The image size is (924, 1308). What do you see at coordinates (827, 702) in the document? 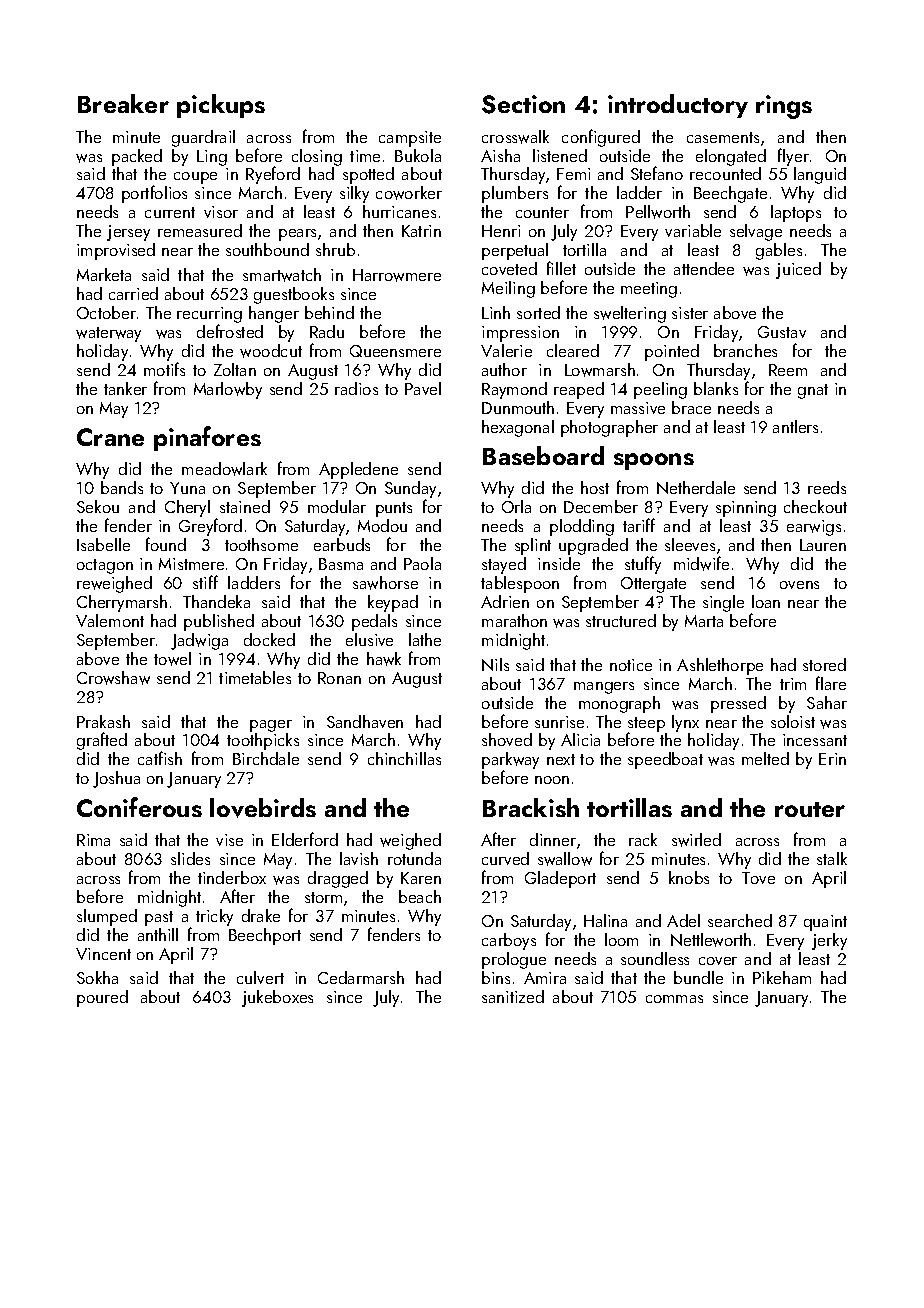
I see `Sahar` at bounding box center [827, 702].
